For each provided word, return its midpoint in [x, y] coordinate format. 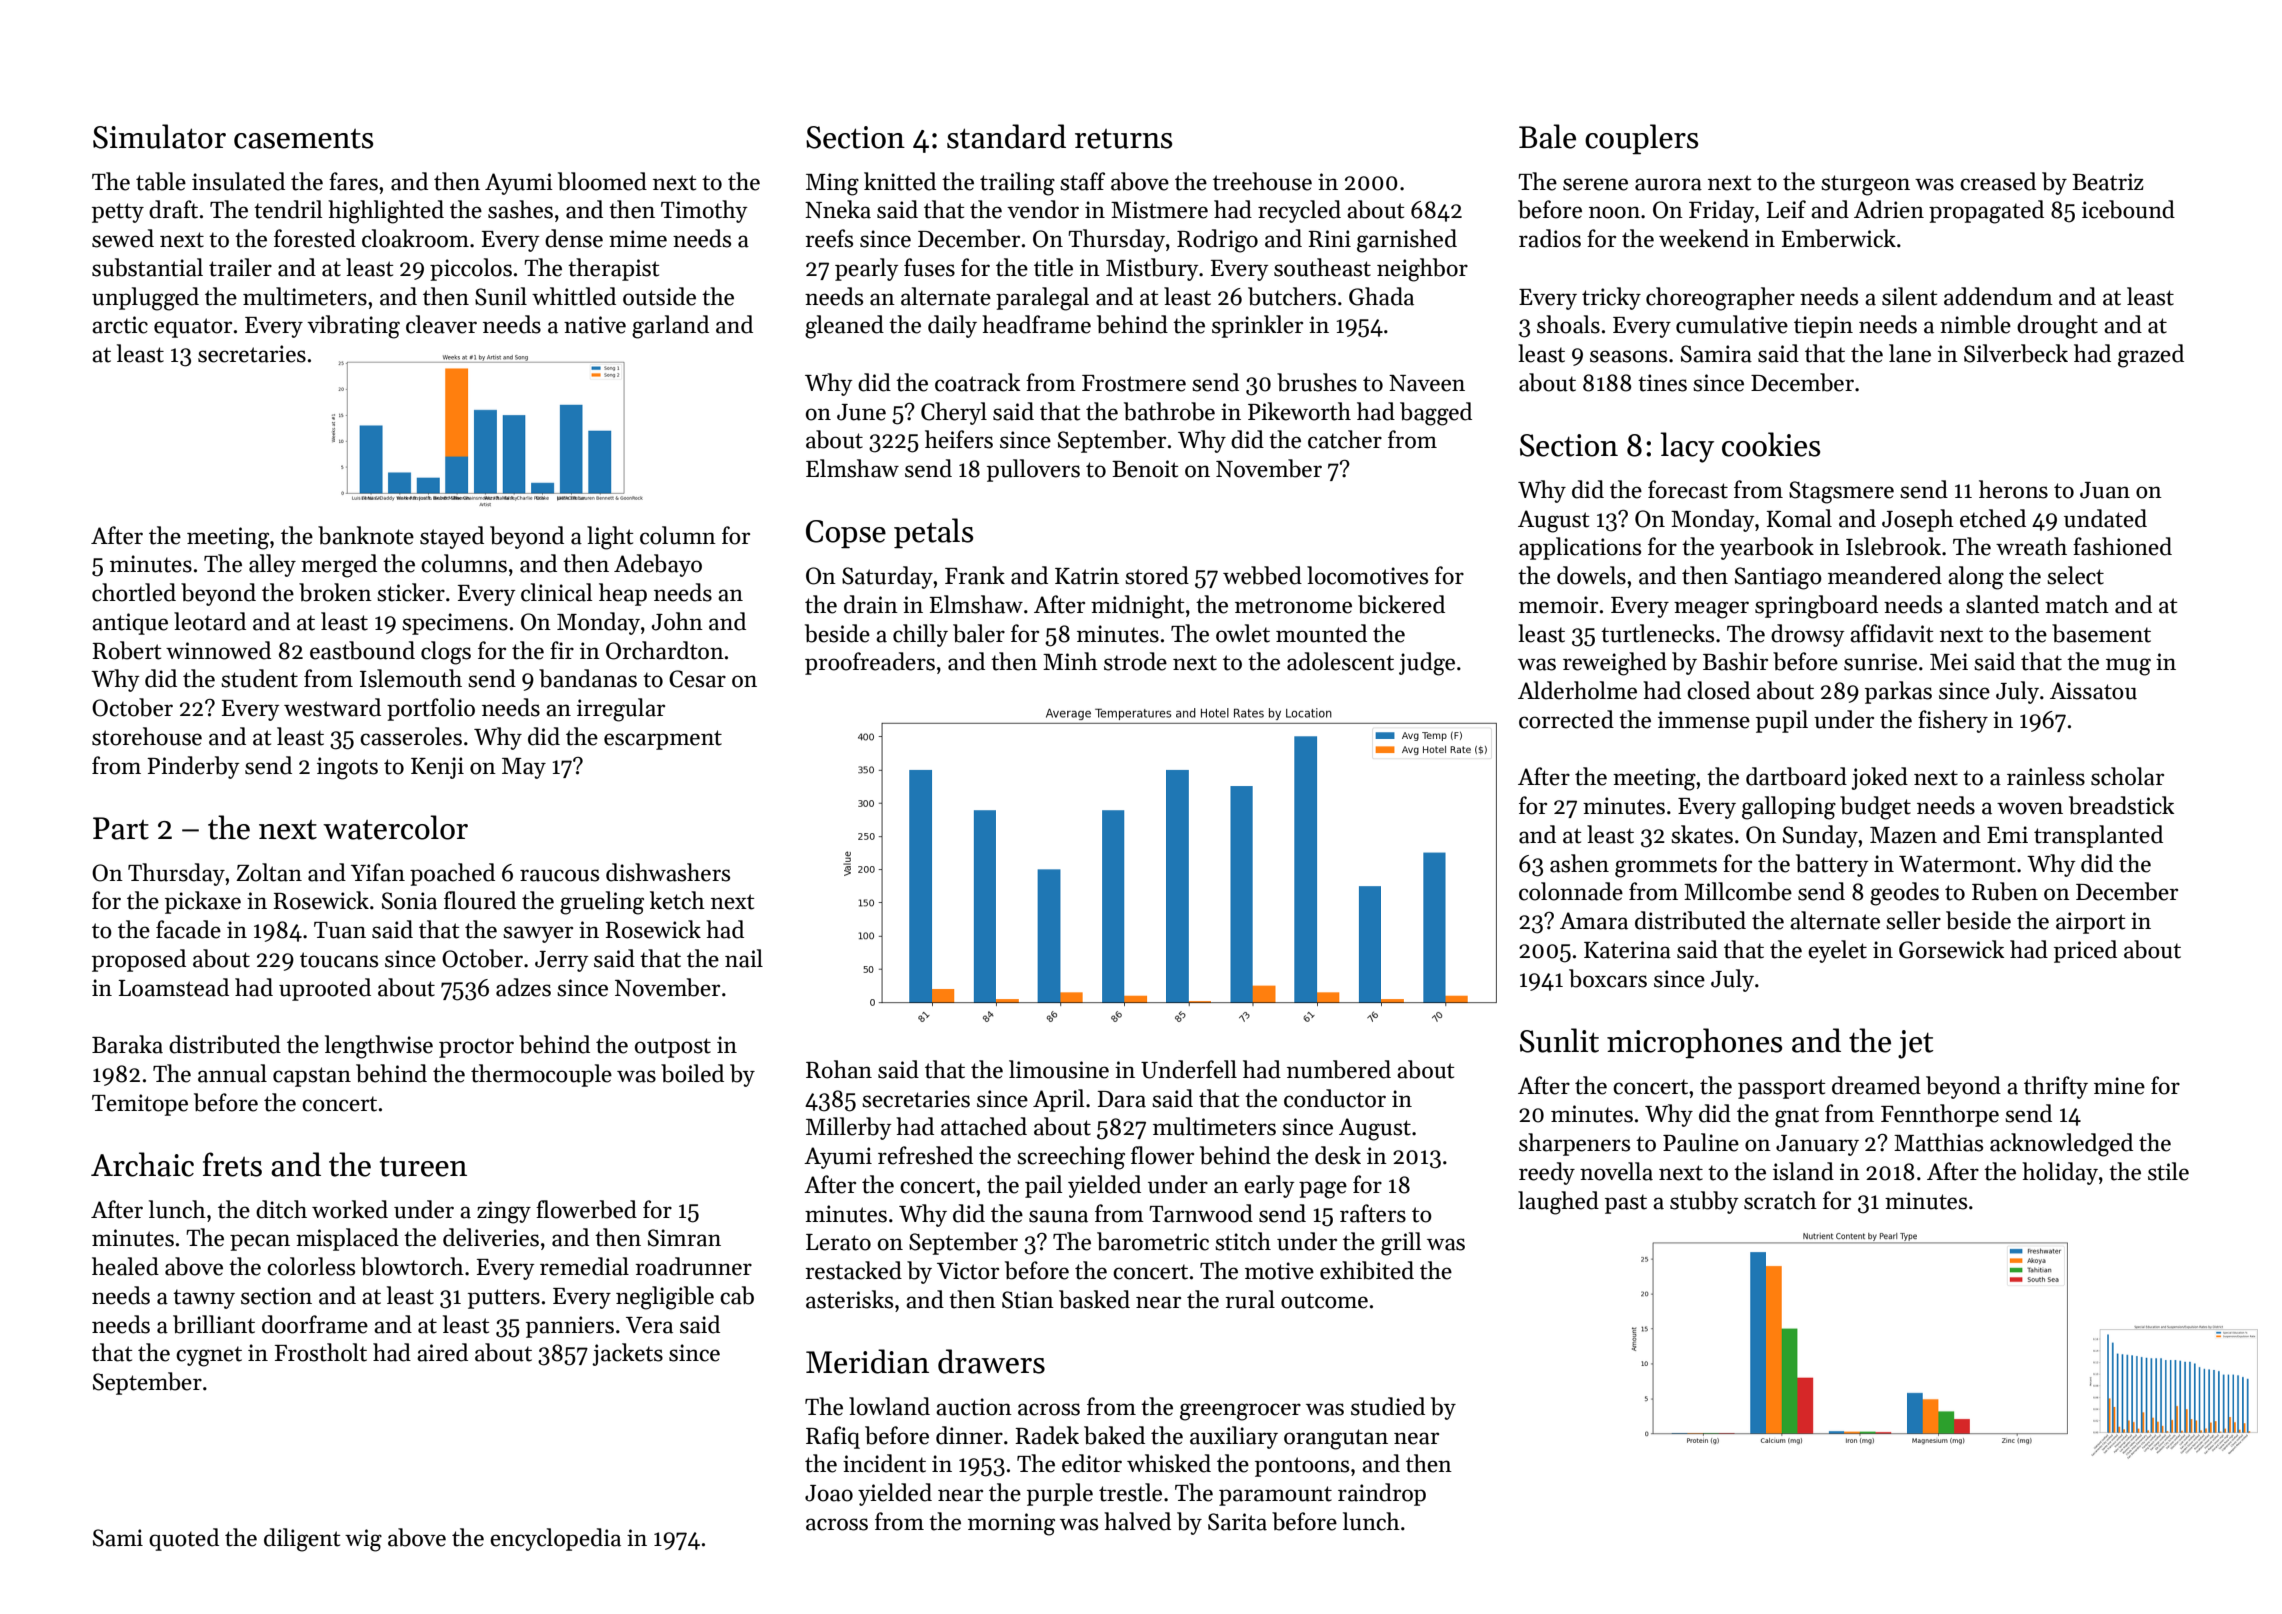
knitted [900, 181]
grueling [602, 903]
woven [2030, 808]
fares [353, 181]
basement [2101, 633]
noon [1614, 212]
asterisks [849, 1299]
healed [125, 1266]
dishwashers [668, 872]
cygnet [209, 1356]
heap [623, 594]
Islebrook [1893, 546]
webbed [1262, 575]
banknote [366, 535]
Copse [846, 534]
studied [1388, 1406]
